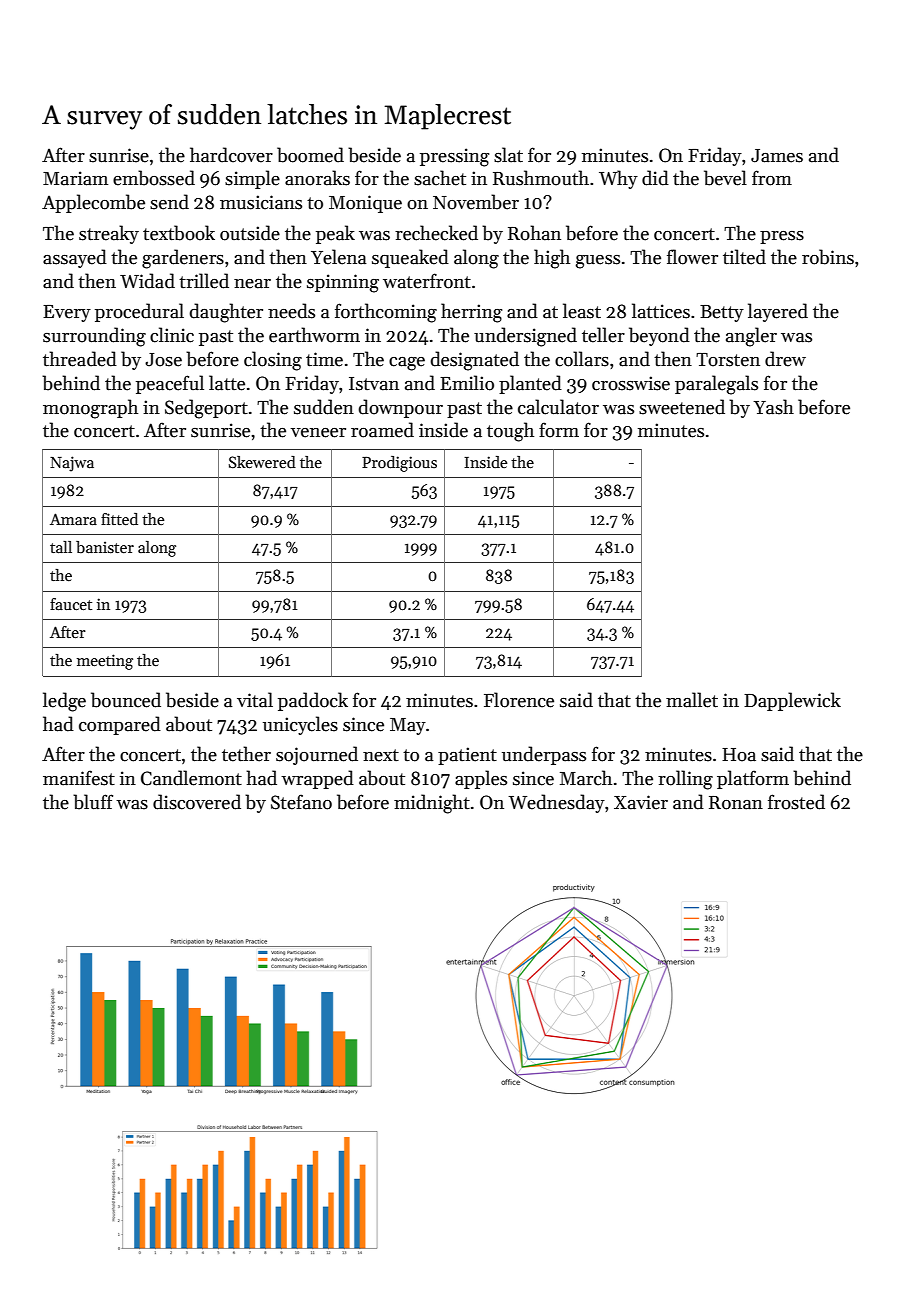 The width and height of the screenshot is (908, 1316). I want to click on compared, so click(120, 725).
